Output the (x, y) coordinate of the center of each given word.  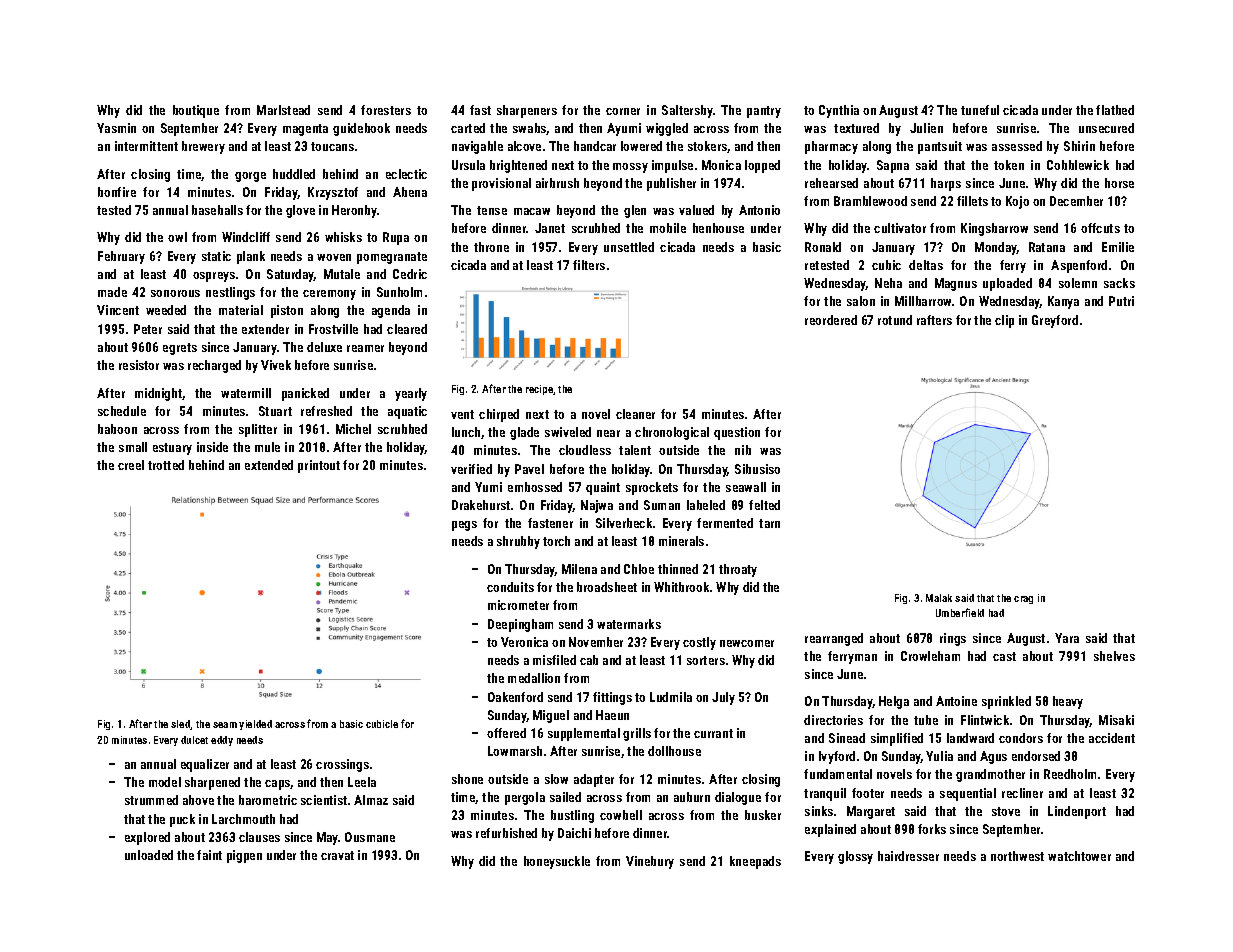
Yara (1067, 638)
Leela (362, 782)
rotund (895, 320)
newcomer (747, 643)
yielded (255, 725)
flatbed (1115, 110)
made (112, 292)
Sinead (847, 738)
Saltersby (687, 111)
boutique (196, 111)
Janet (550, 228)
